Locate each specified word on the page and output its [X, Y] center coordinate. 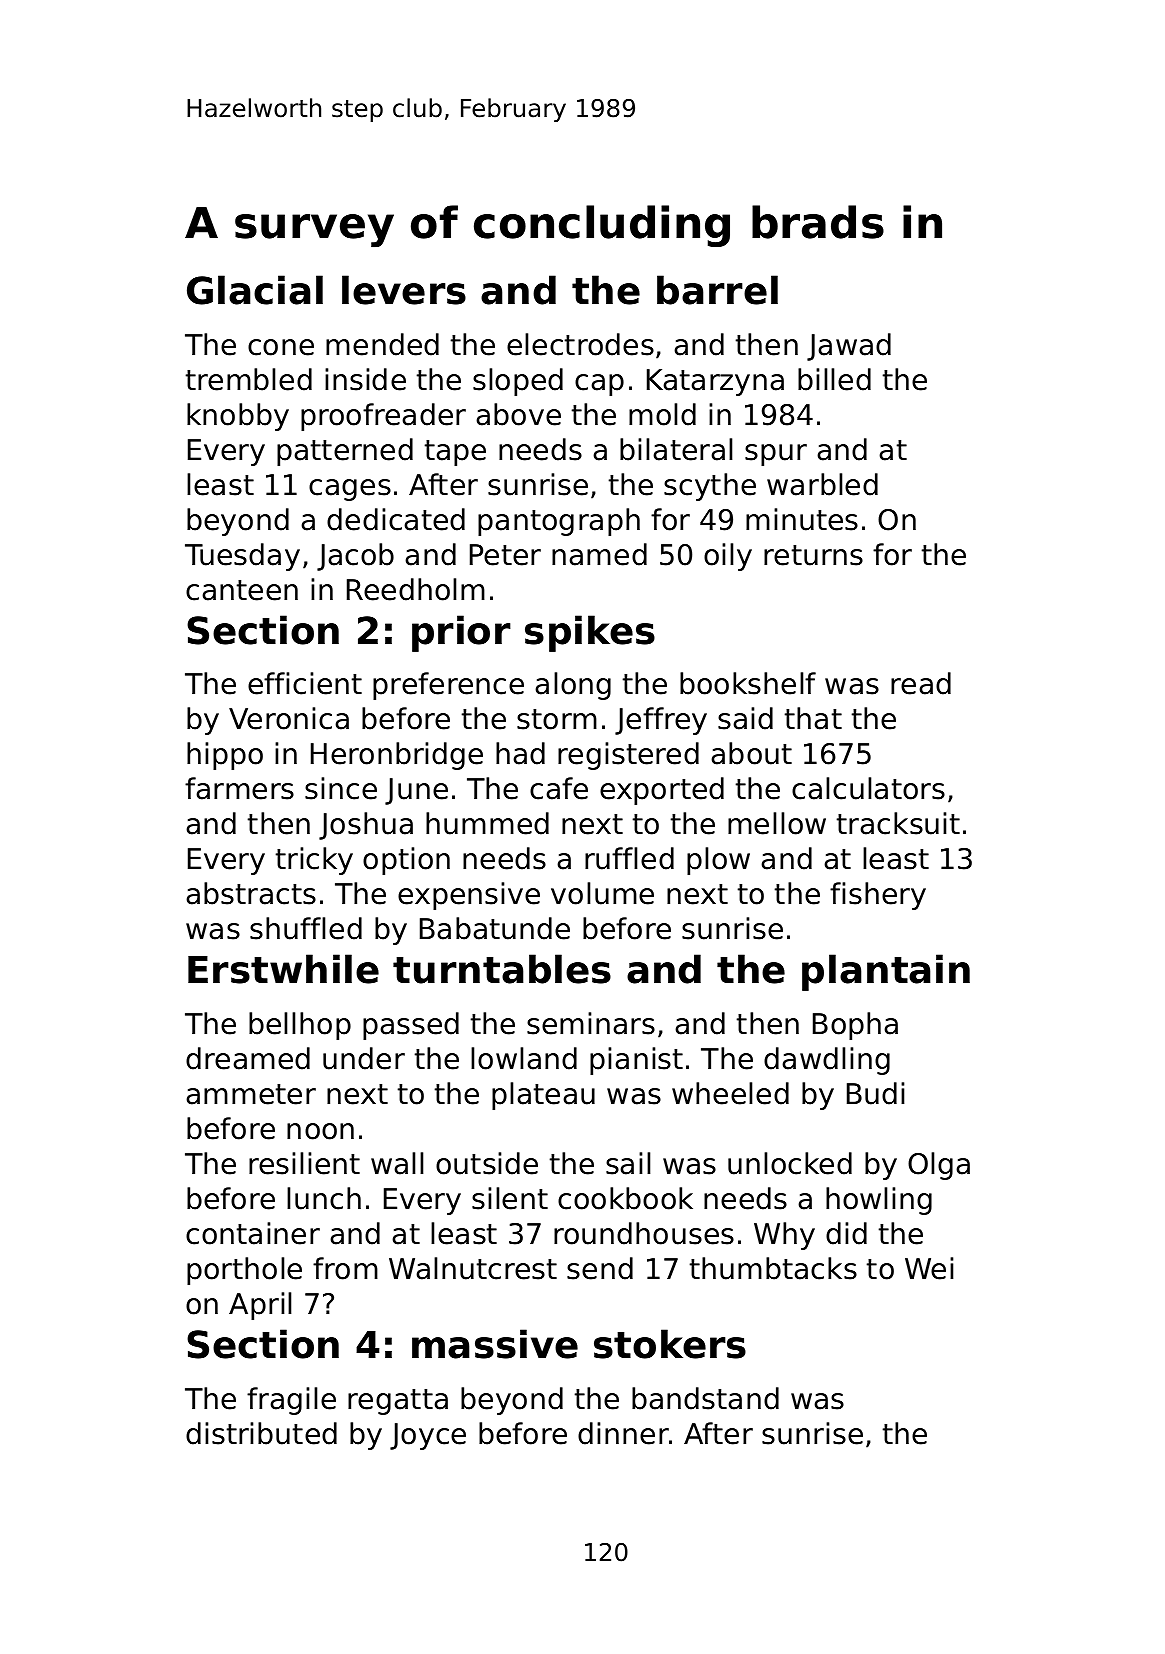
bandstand [705, 1398]
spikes [590, 633]
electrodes [580, 344]
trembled [249, 379]
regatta [398, 1402]
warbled [822, 484]
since [341, 788]
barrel [717, 290]
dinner [623, 1433]
